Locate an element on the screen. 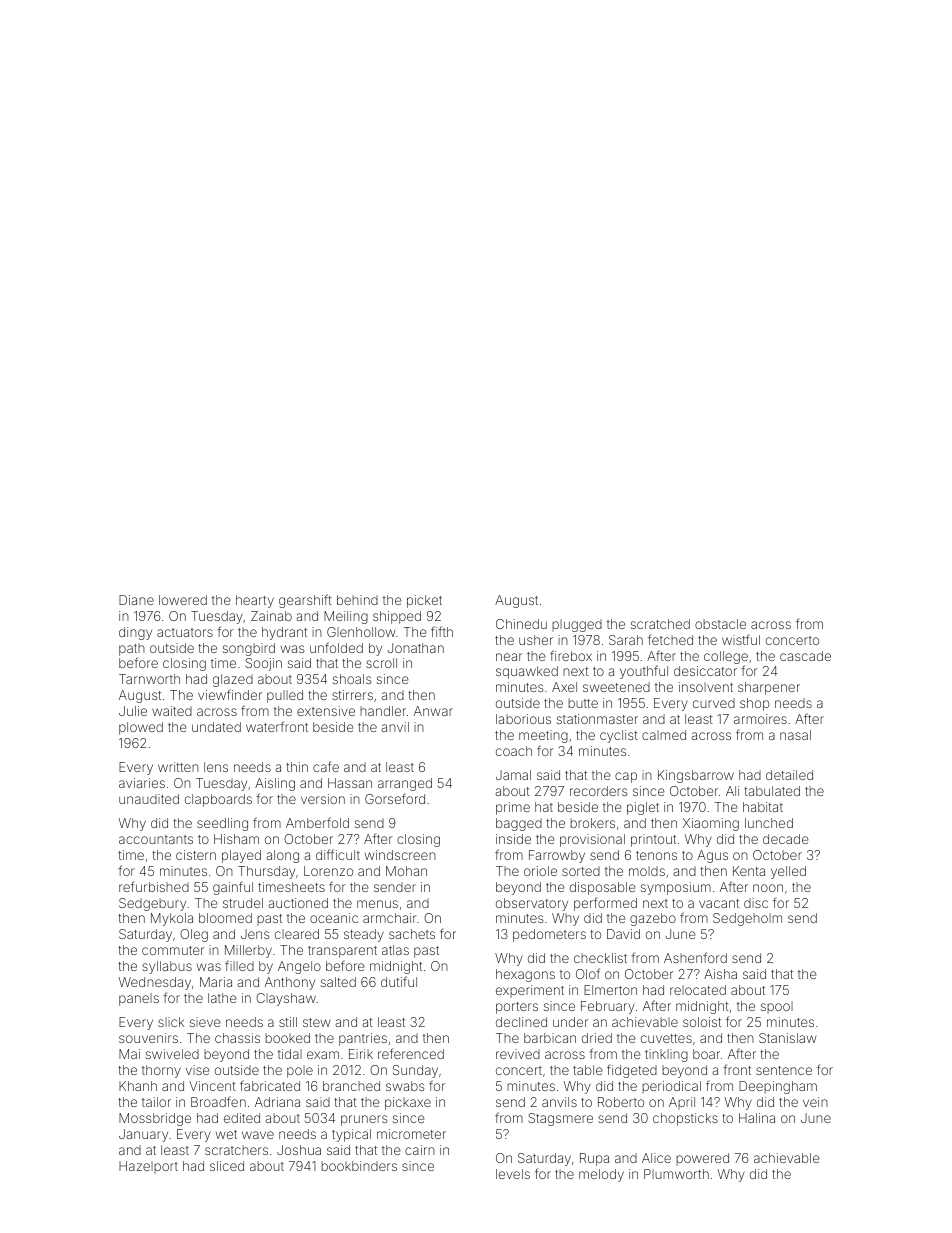 Image resolution: width=952 pixels, height=1233 pixels. Hassan is located at coordinates (350, 783).
